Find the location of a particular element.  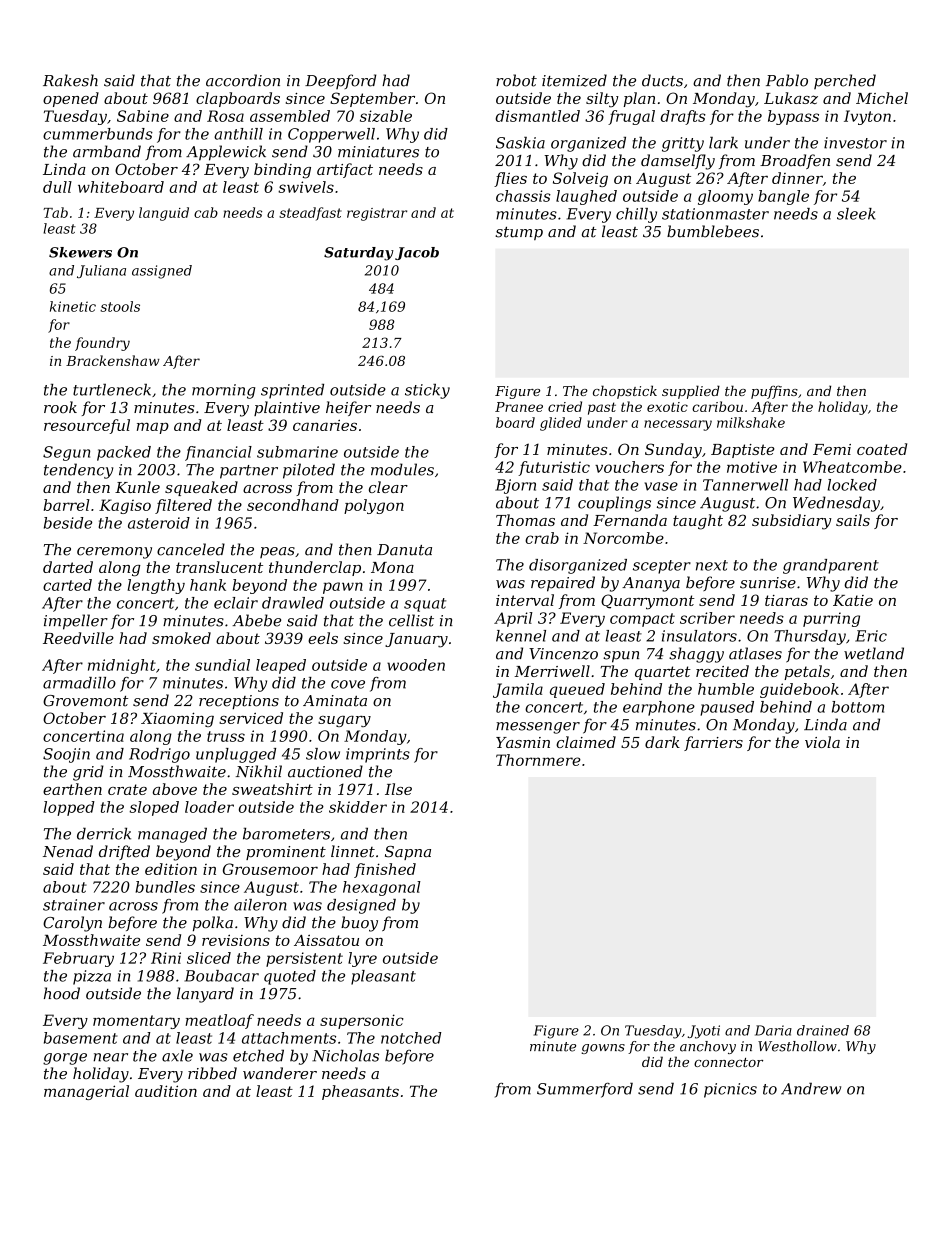

Femi is located at coordinates (832, 449).
